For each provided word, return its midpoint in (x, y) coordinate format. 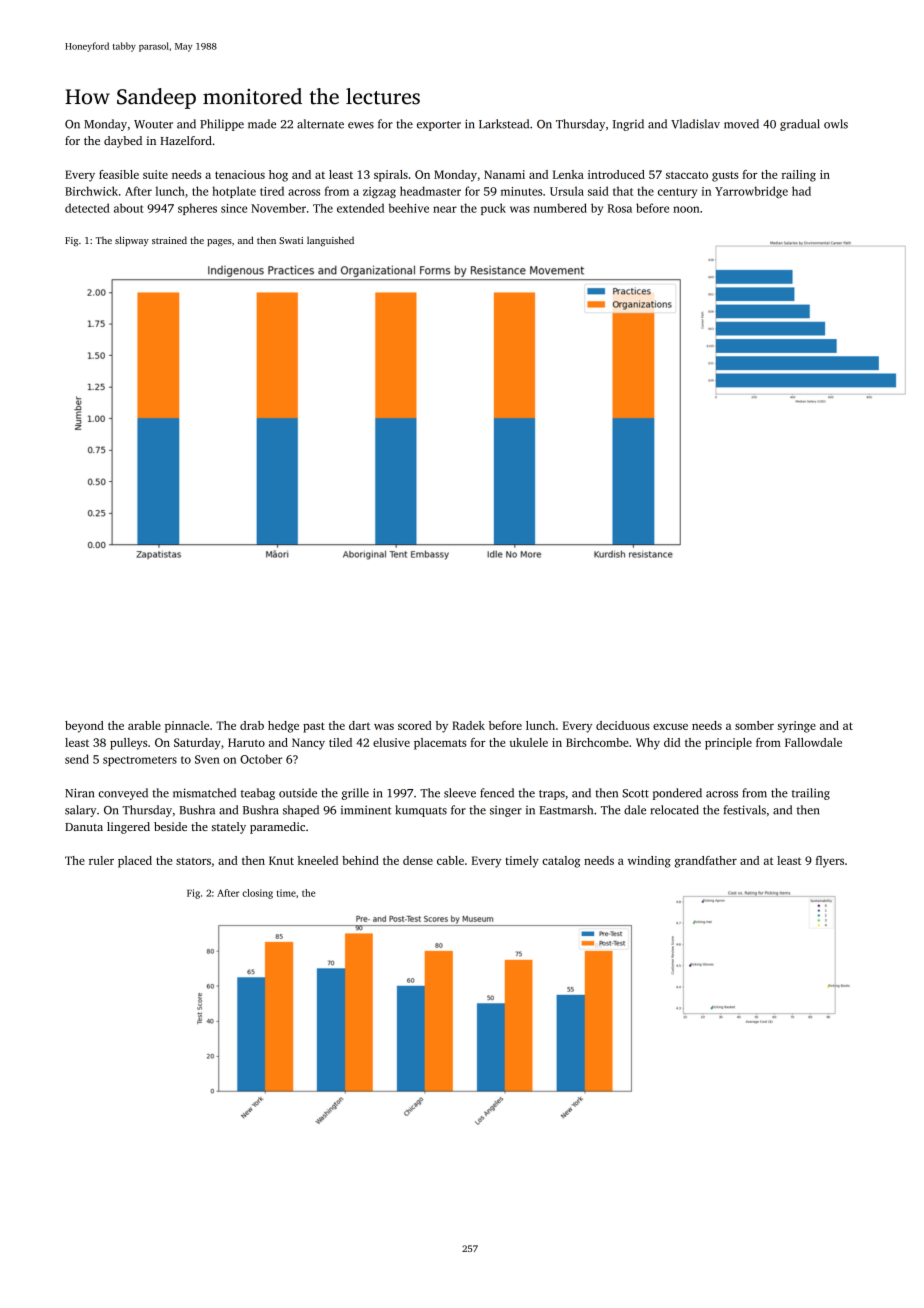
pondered (677, 794)
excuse (670, 726)
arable (144, 725)
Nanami (504, 174)
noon (686, 209)
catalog (561, 862)
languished (330, 241)
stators (193, 861)
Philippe (222, 125)
